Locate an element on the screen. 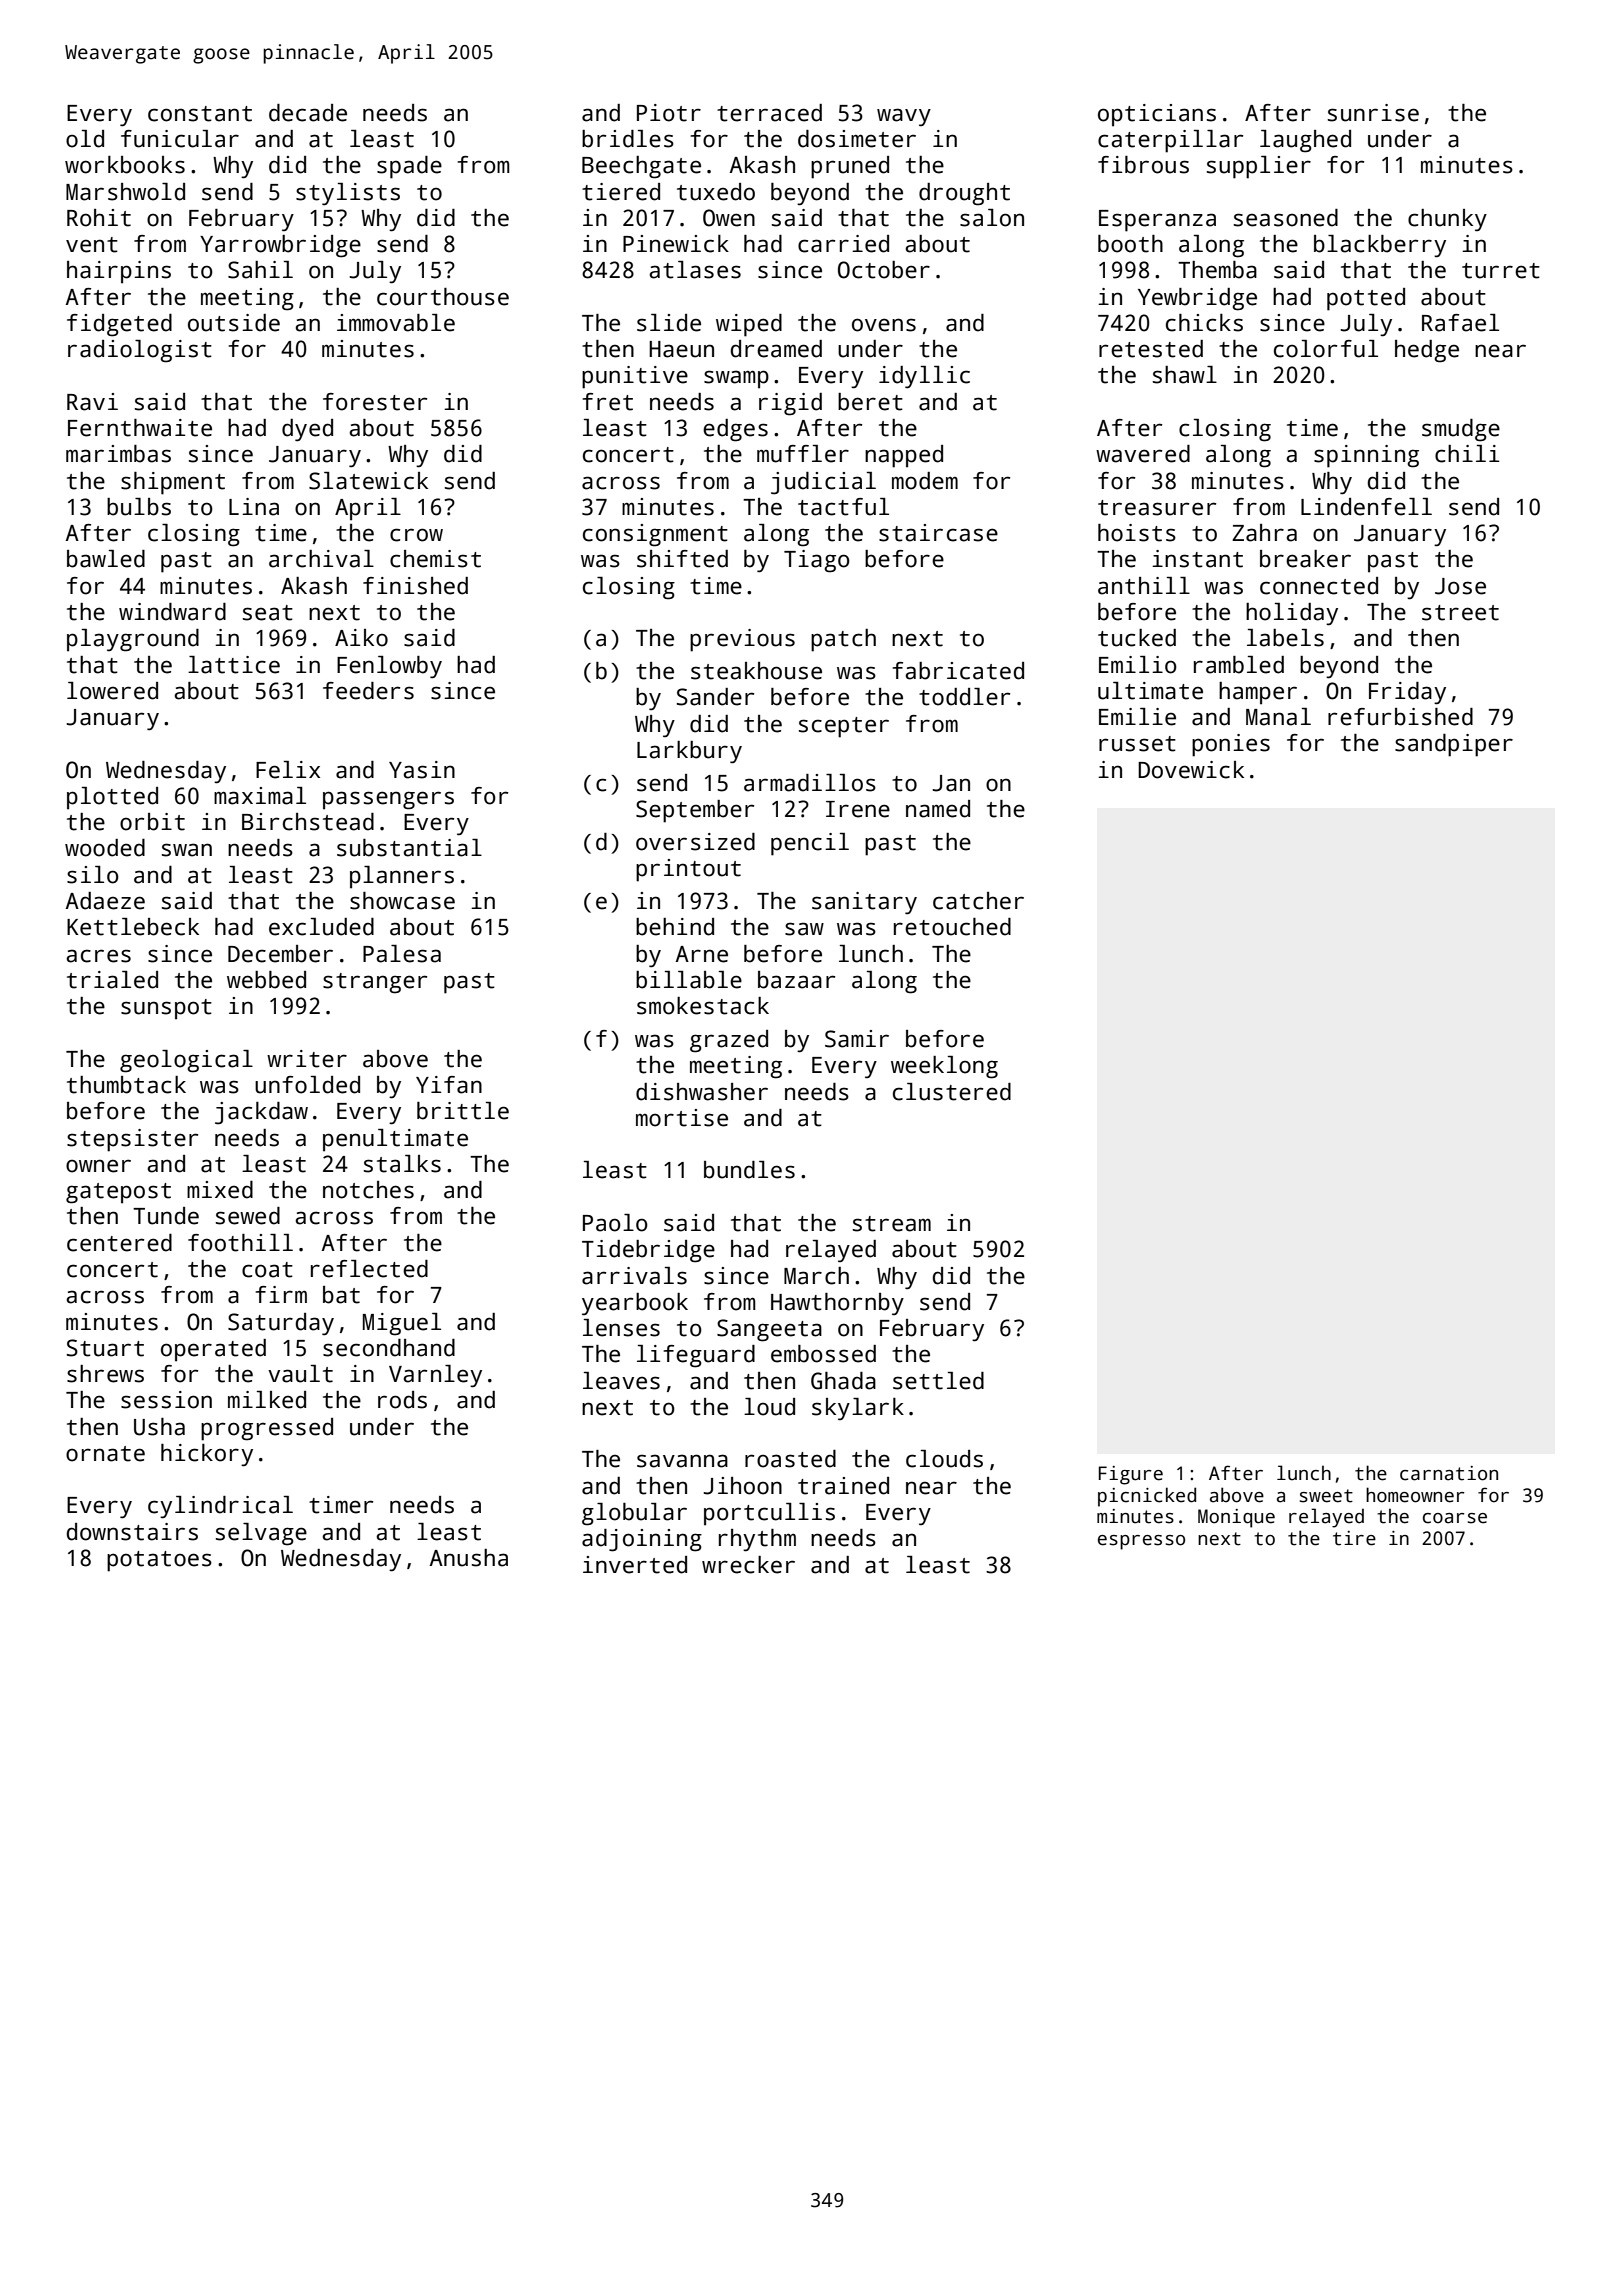 The width and height of the screenshot is (1620, 2292). sunrise is located at coordinates (1373, 113).
